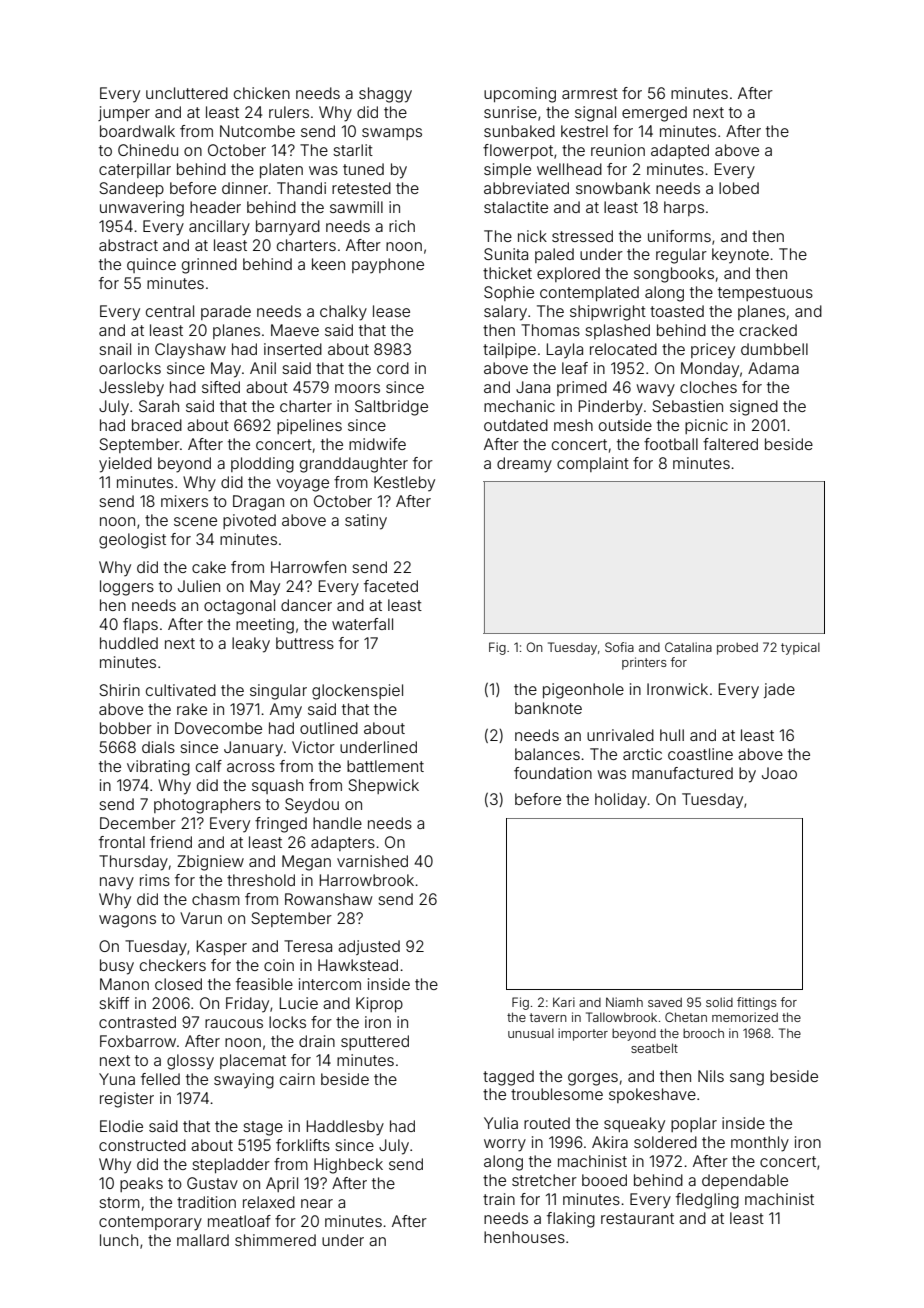 This image has height=1308, width=924. Describe the element at coordinates (654, 114) in the image. I see `emerged` at that location.
